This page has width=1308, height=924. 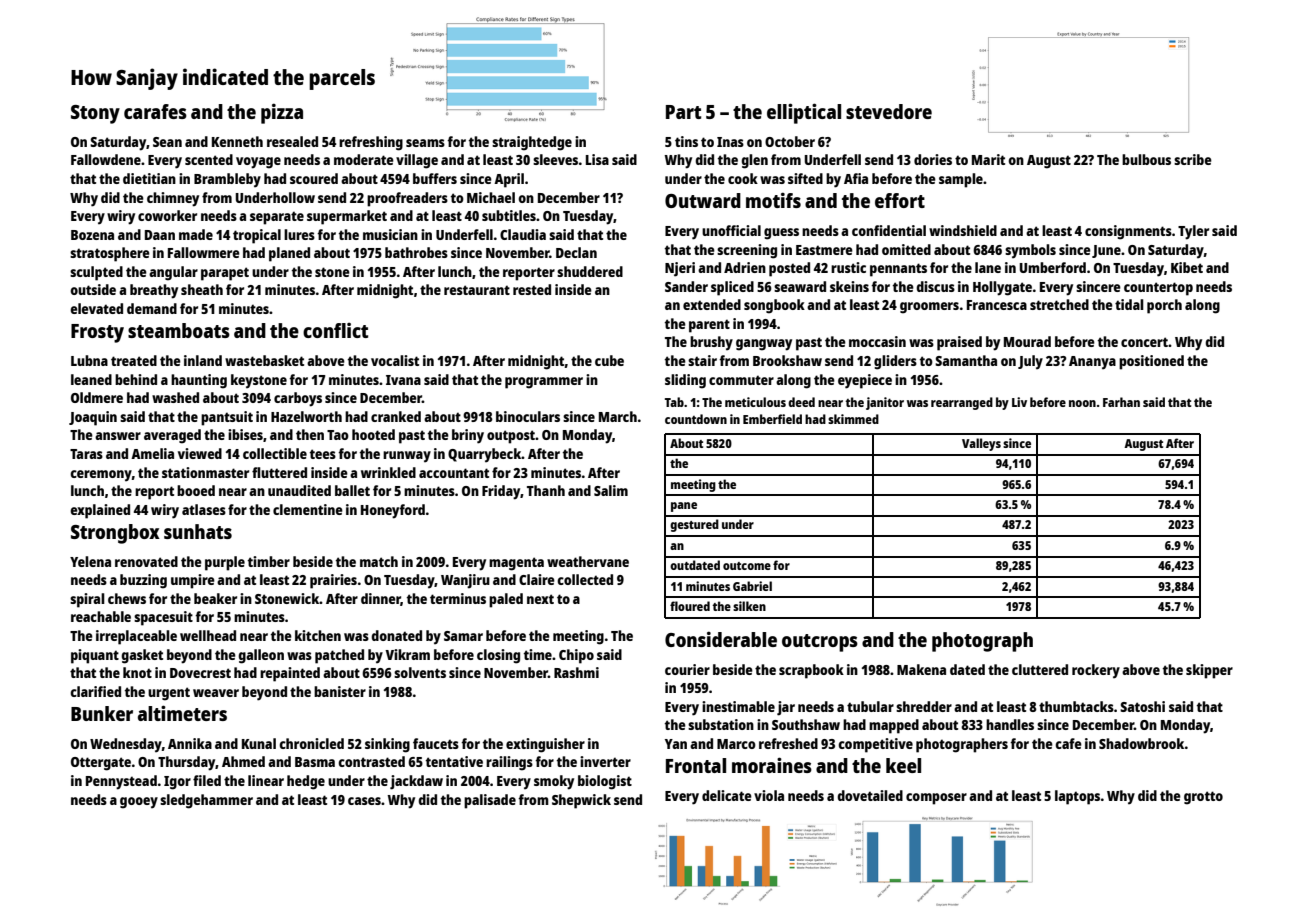 I want to click on dietitian, so click(x=149, y=178).
